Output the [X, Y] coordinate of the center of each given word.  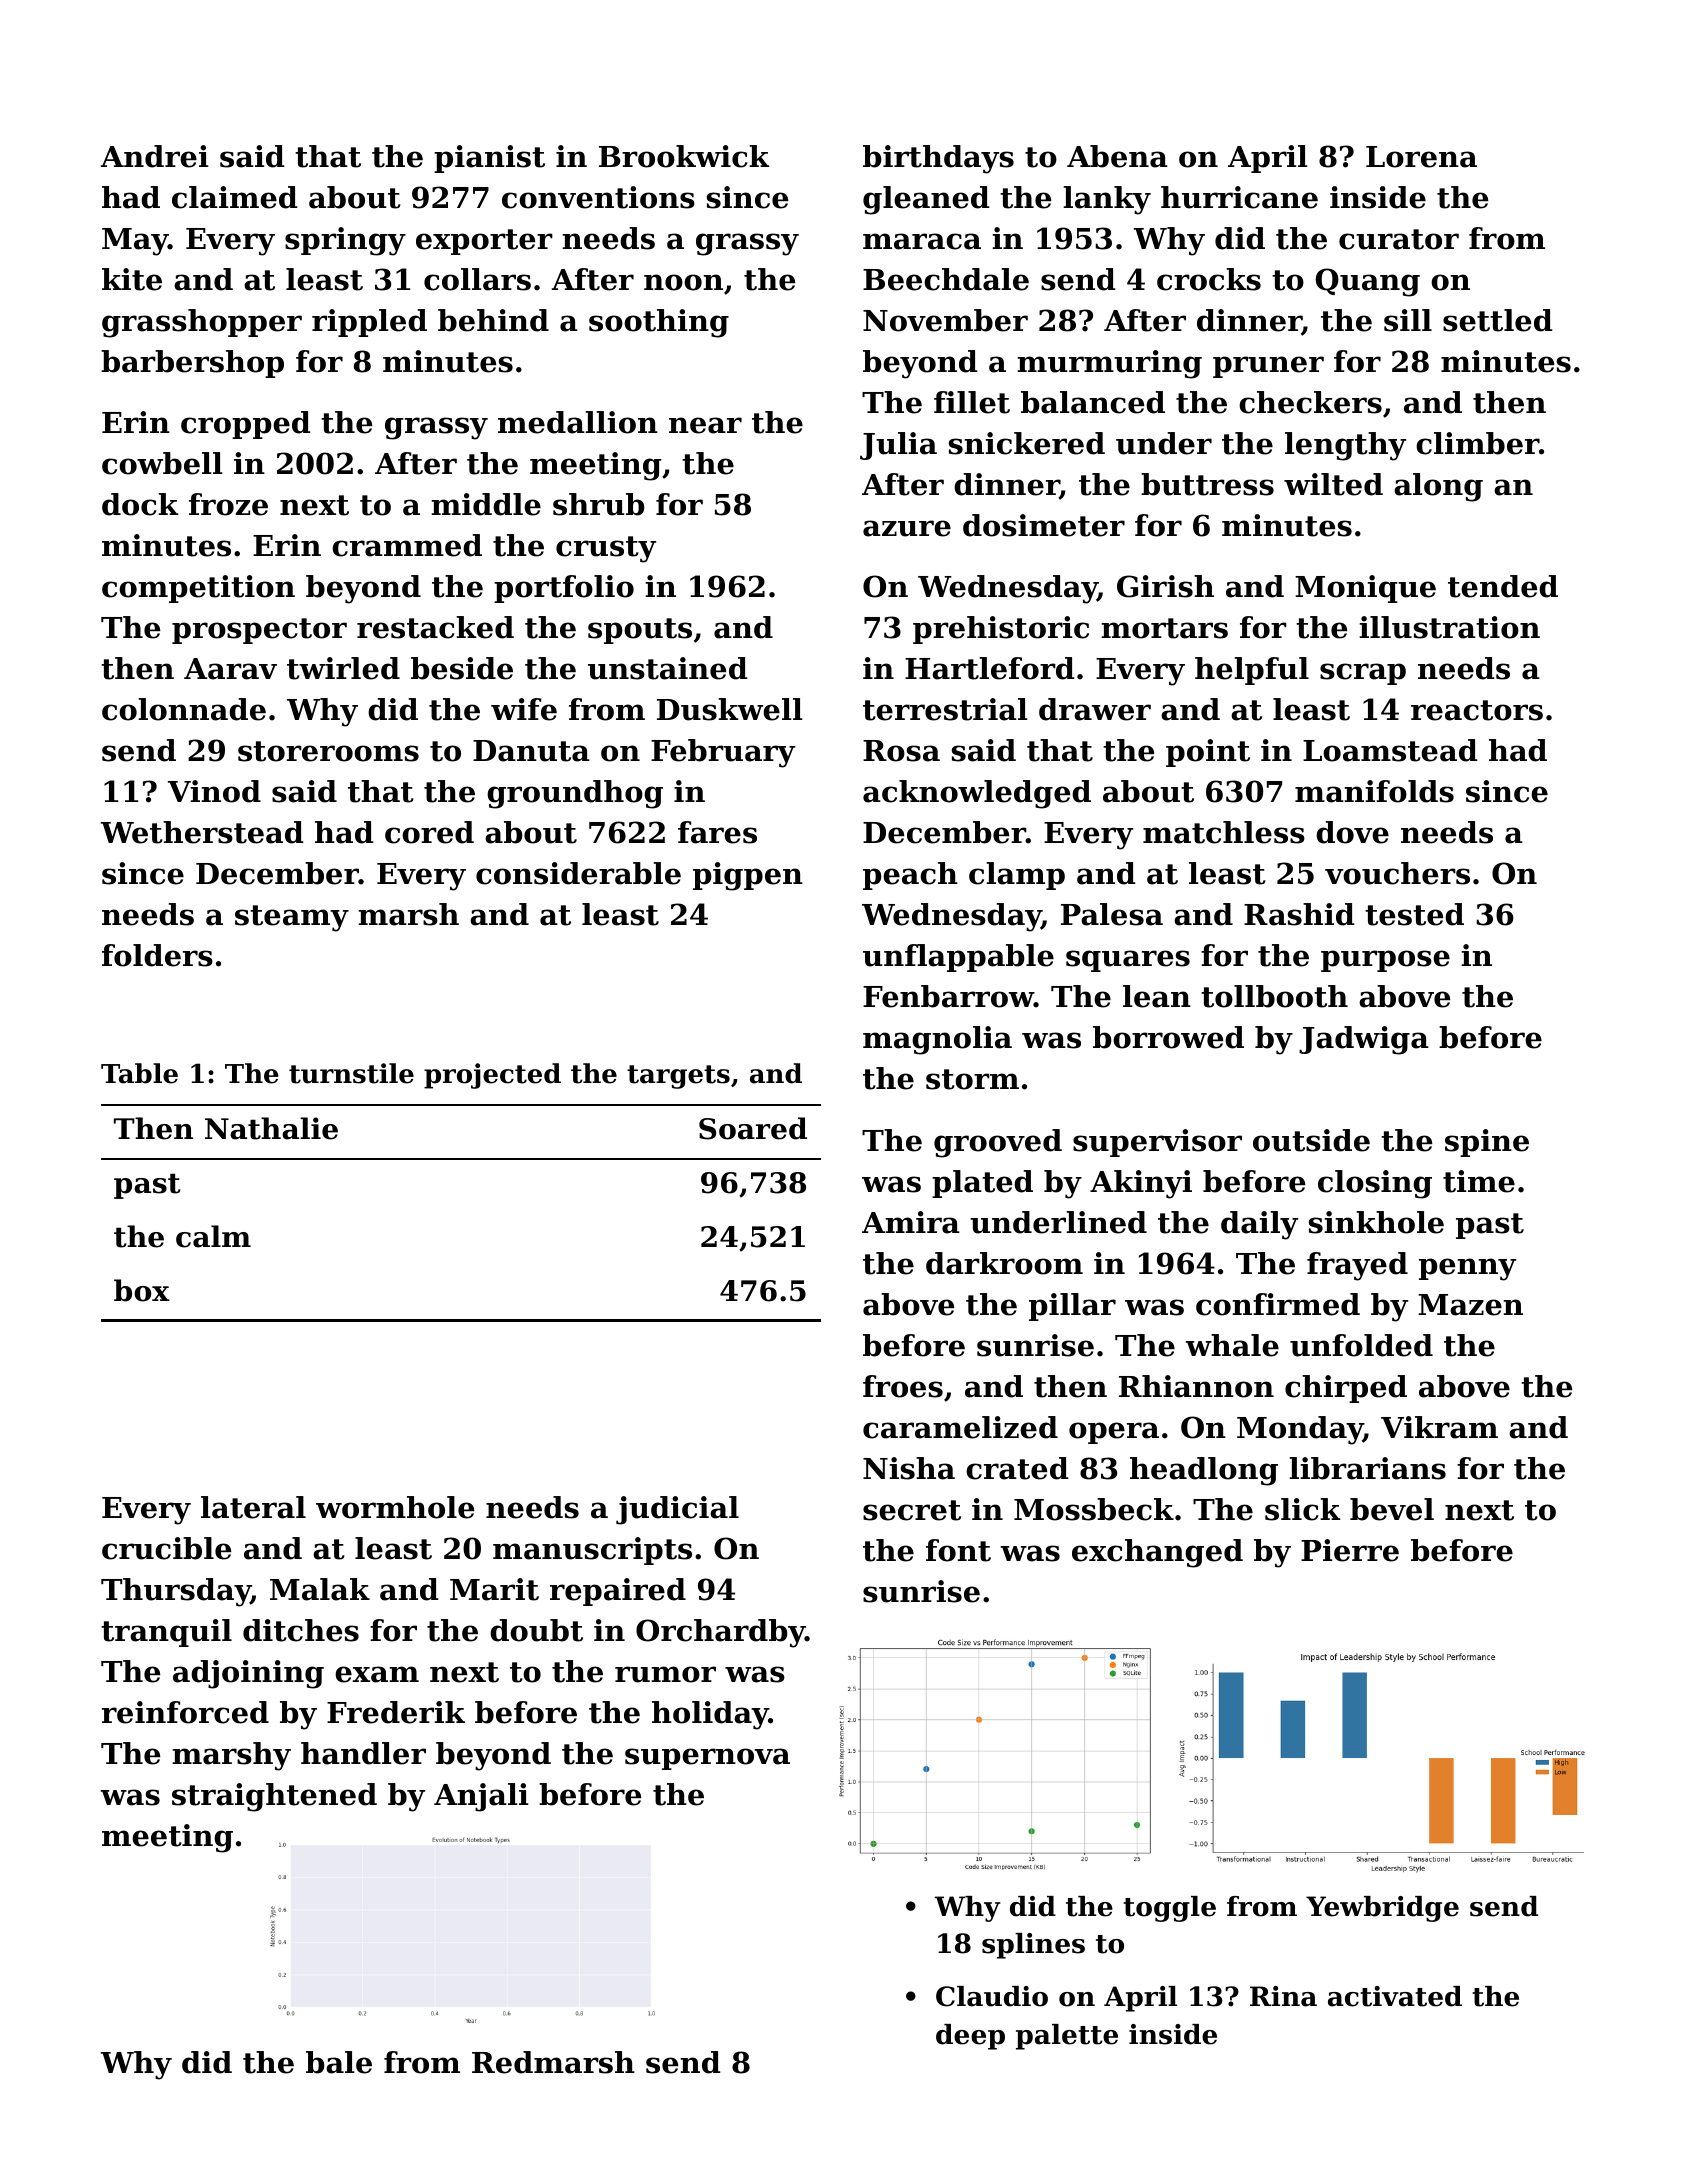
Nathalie [271, 1128]
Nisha [909, 1468]
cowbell [162, 463]
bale [339, 2062]
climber [1477, 443]
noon [683, 282]
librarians [1367, 1468]
